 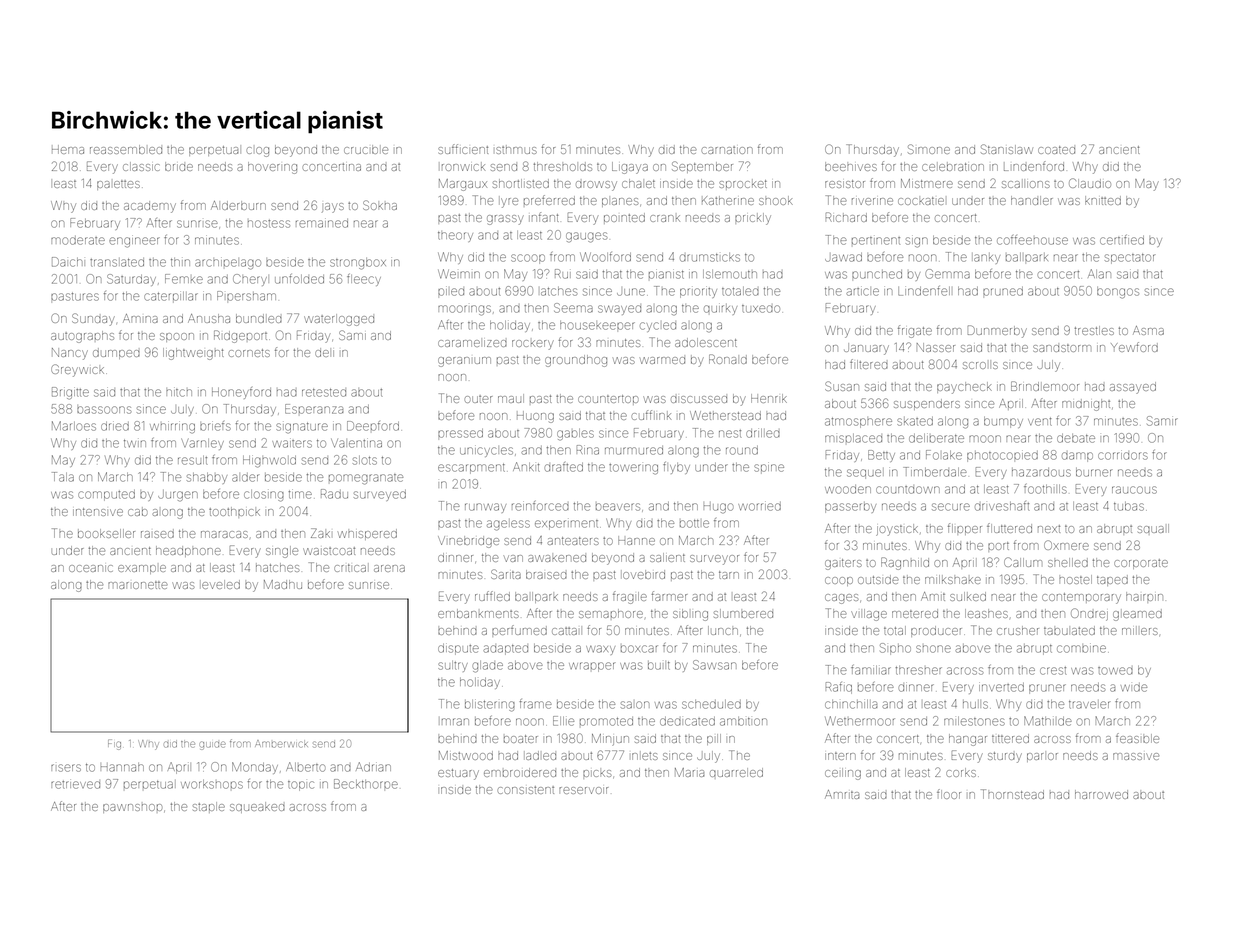 I want to click on assayed, so click(x=1133, y=388).
